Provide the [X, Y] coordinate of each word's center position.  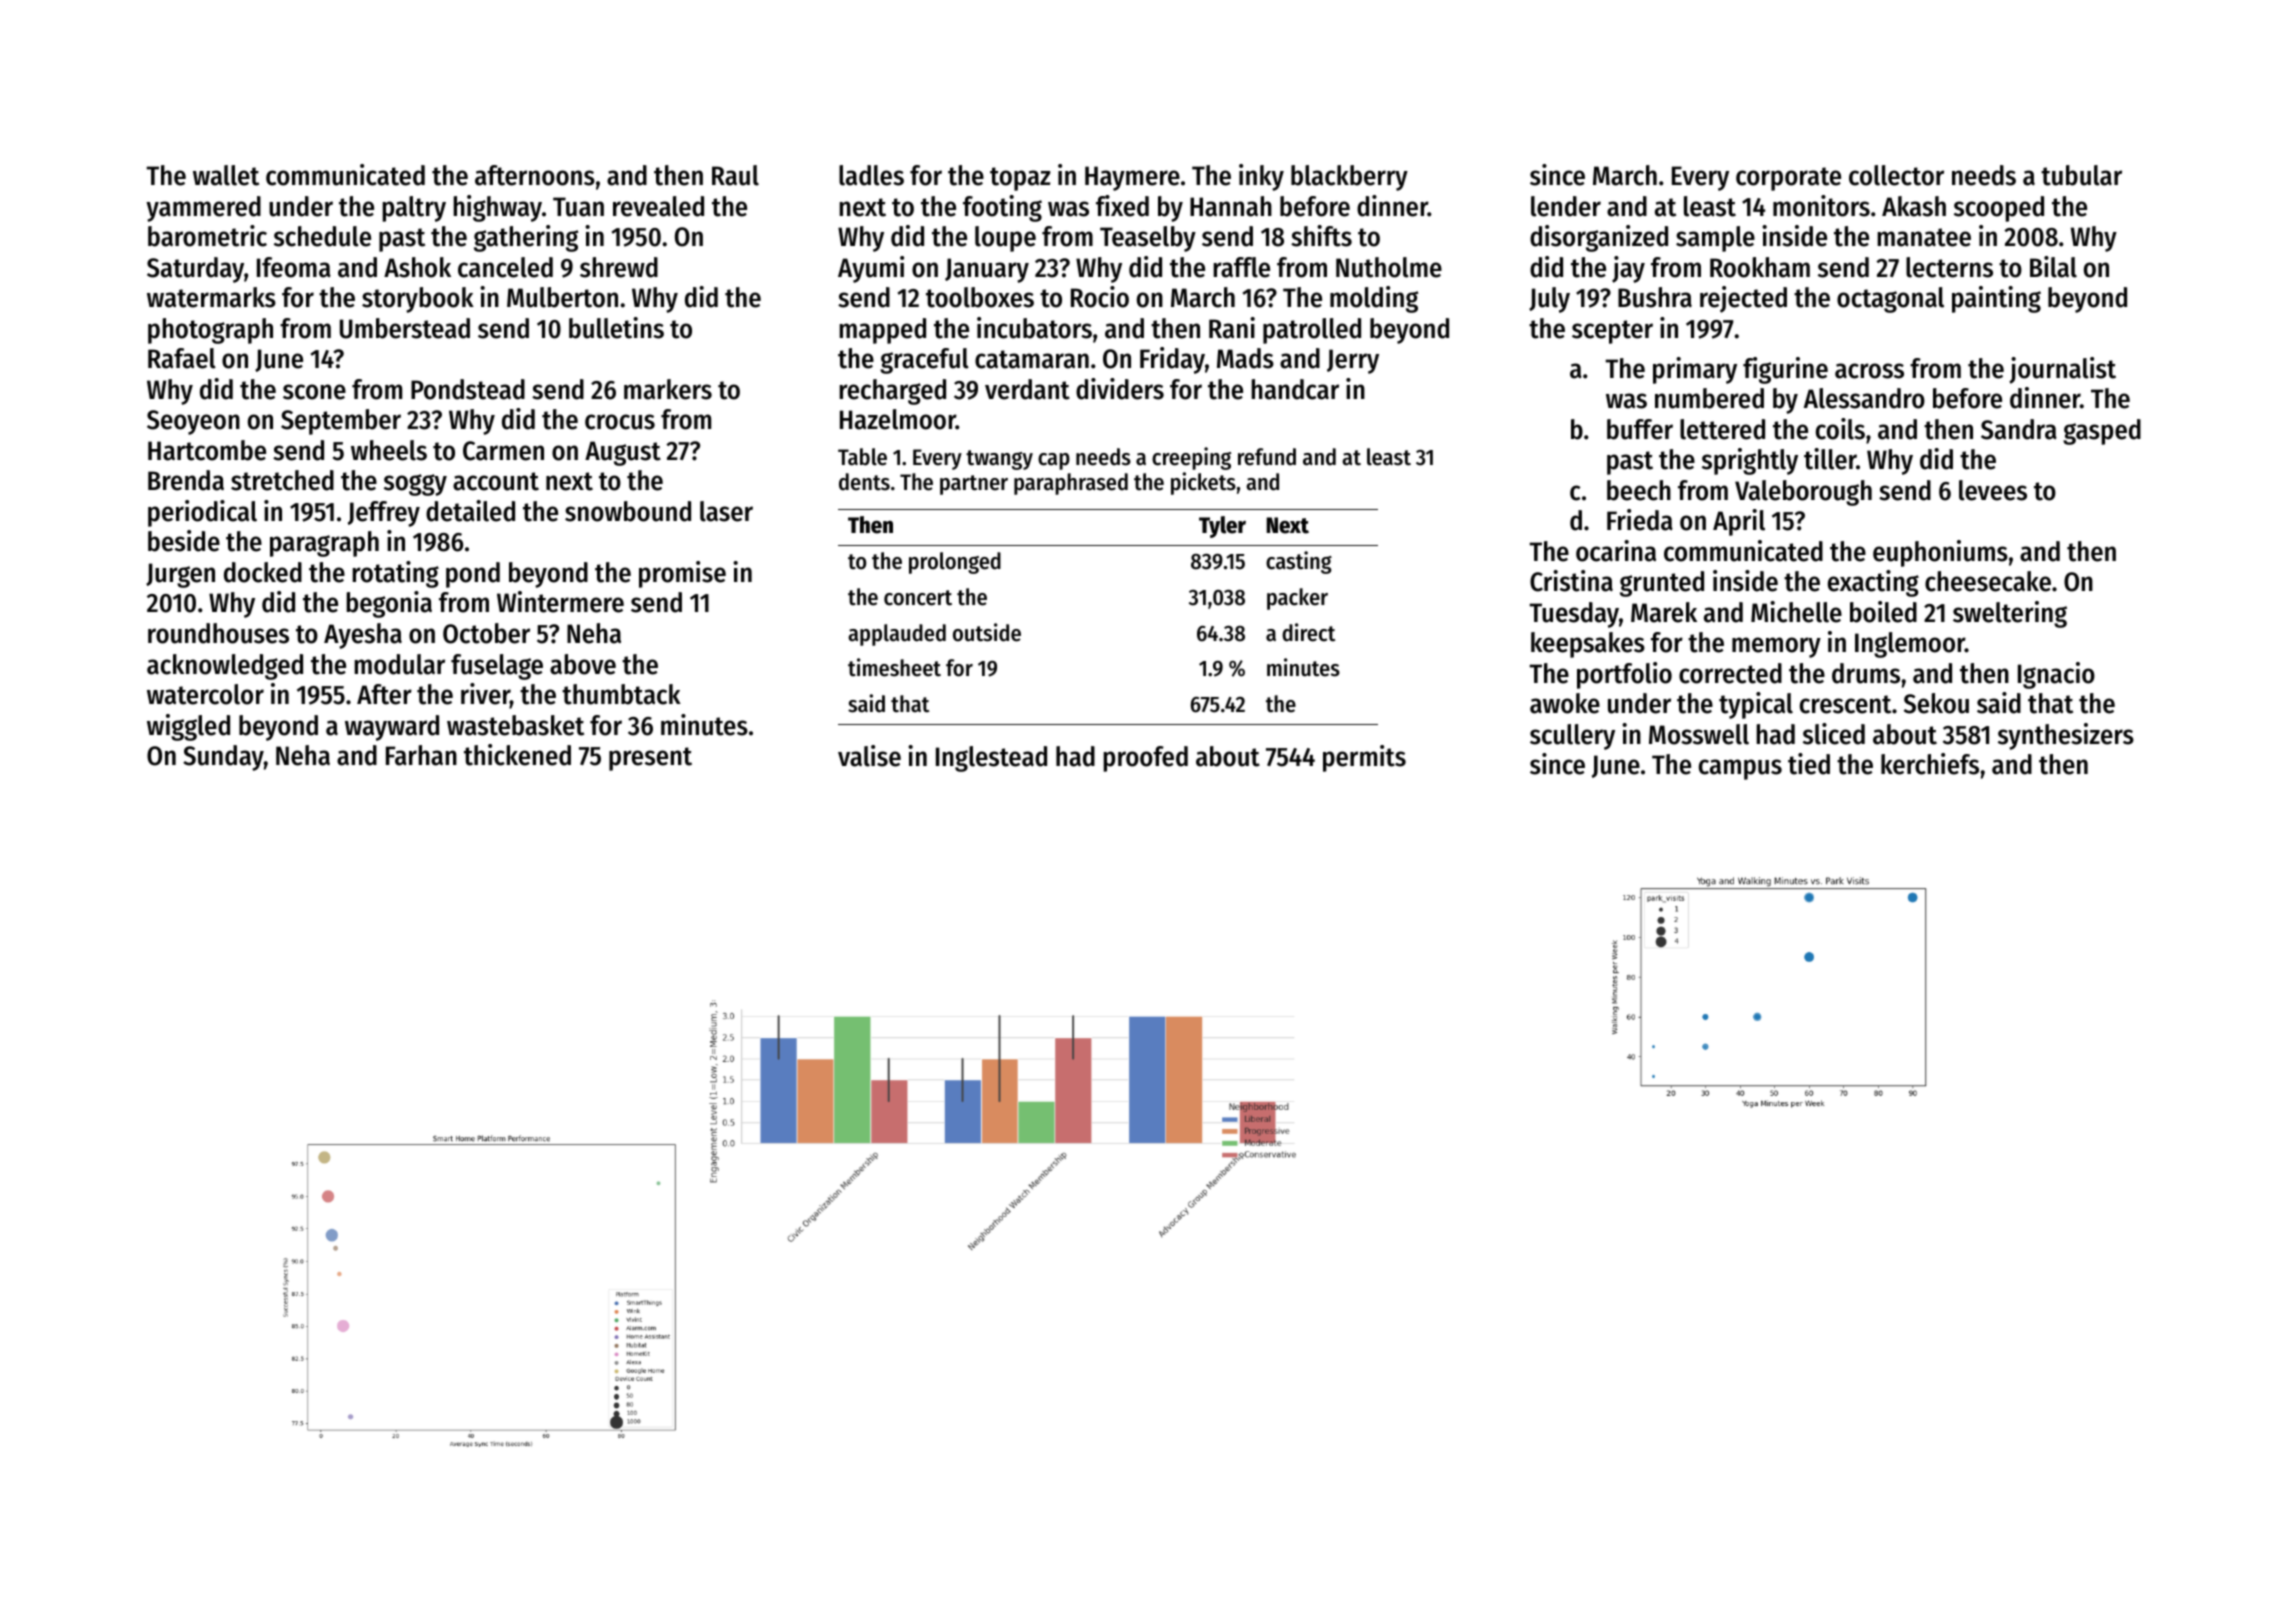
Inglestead [991, 759]
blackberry [1349, 178]
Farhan [421, 755]
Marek [1664, 612]
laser [726, 511]
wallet [226, 175]
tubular [2081, 175]
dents [864, 482]
